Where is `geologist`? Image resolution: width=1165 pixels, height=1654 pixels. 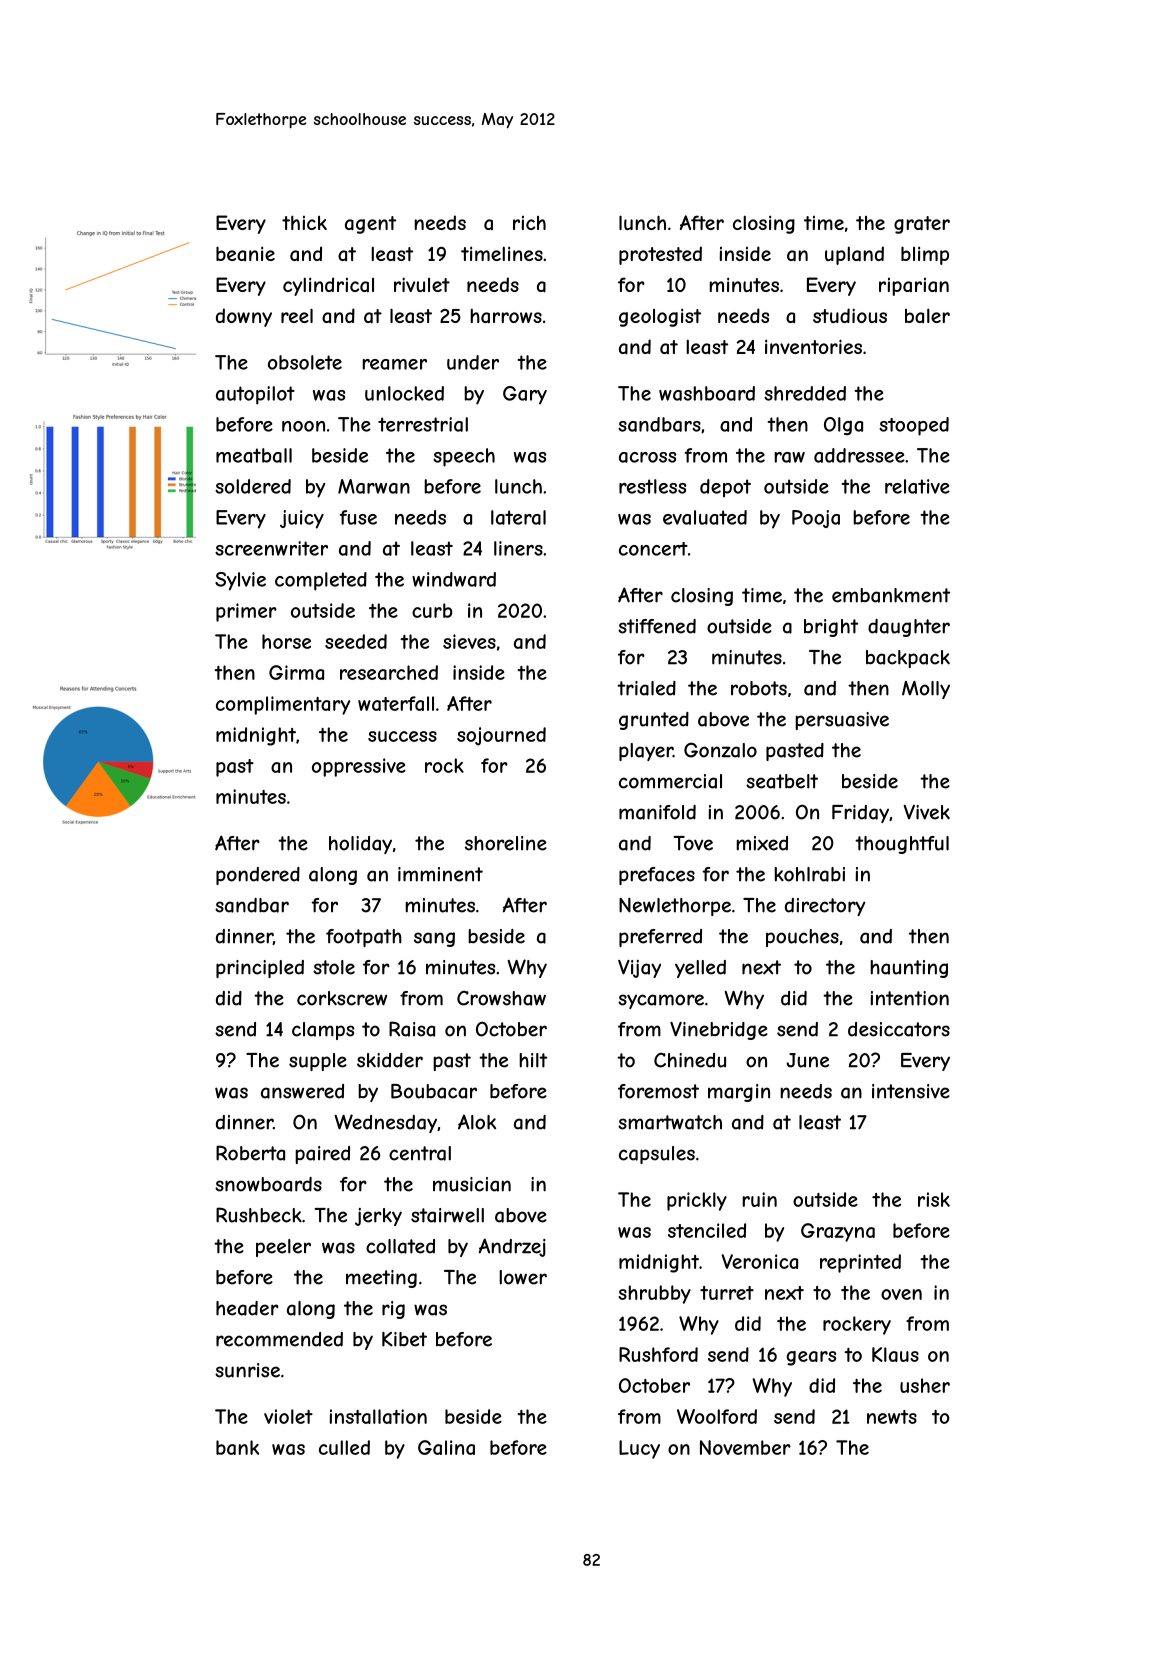
geologist is located at coordinates (660, 317).
